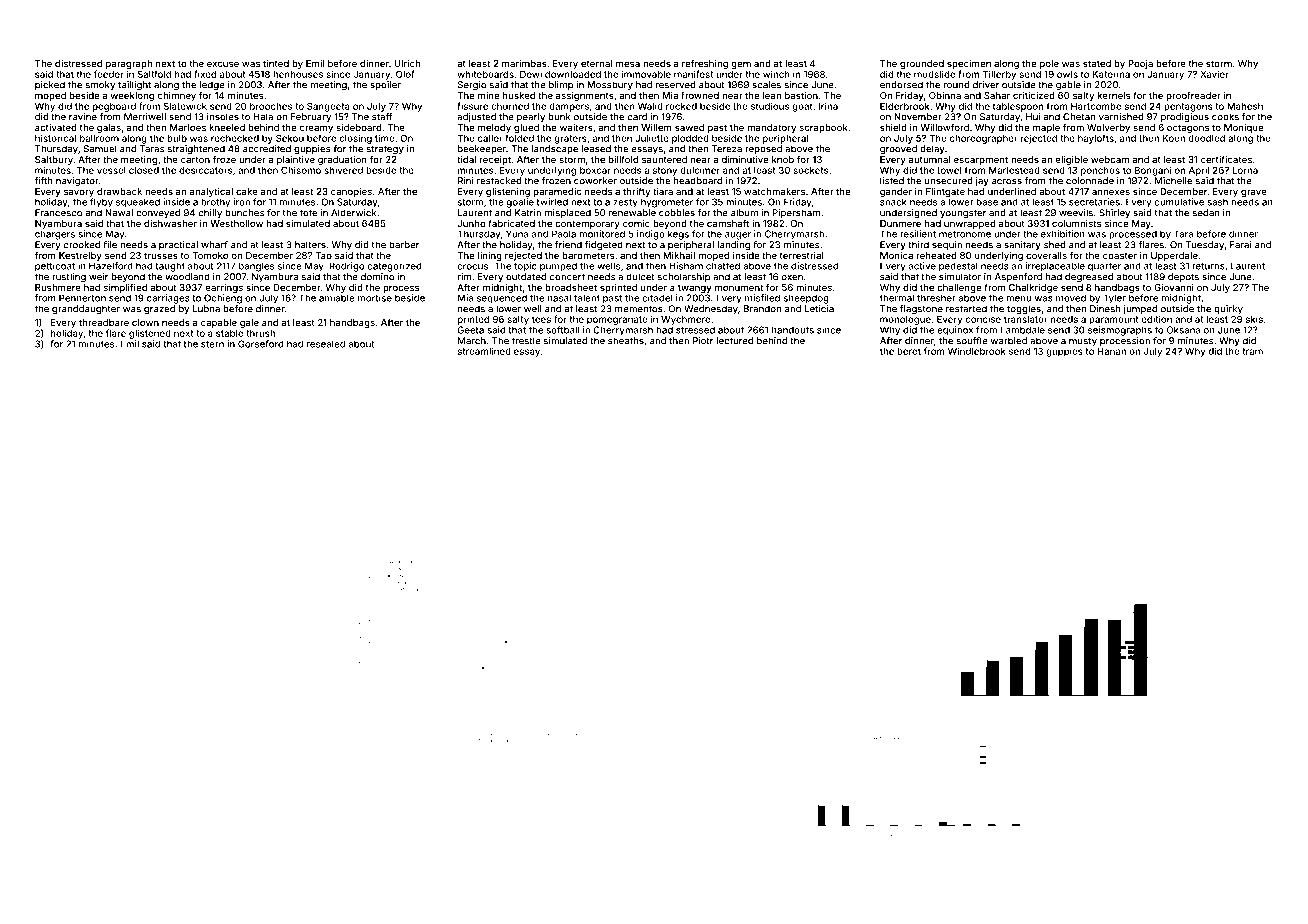 This screenshot has width=1308, height=924. What do you see at coordinates (484, 351) in the screenshot?
I see `streamlined` at bounding box center [484, 351].
